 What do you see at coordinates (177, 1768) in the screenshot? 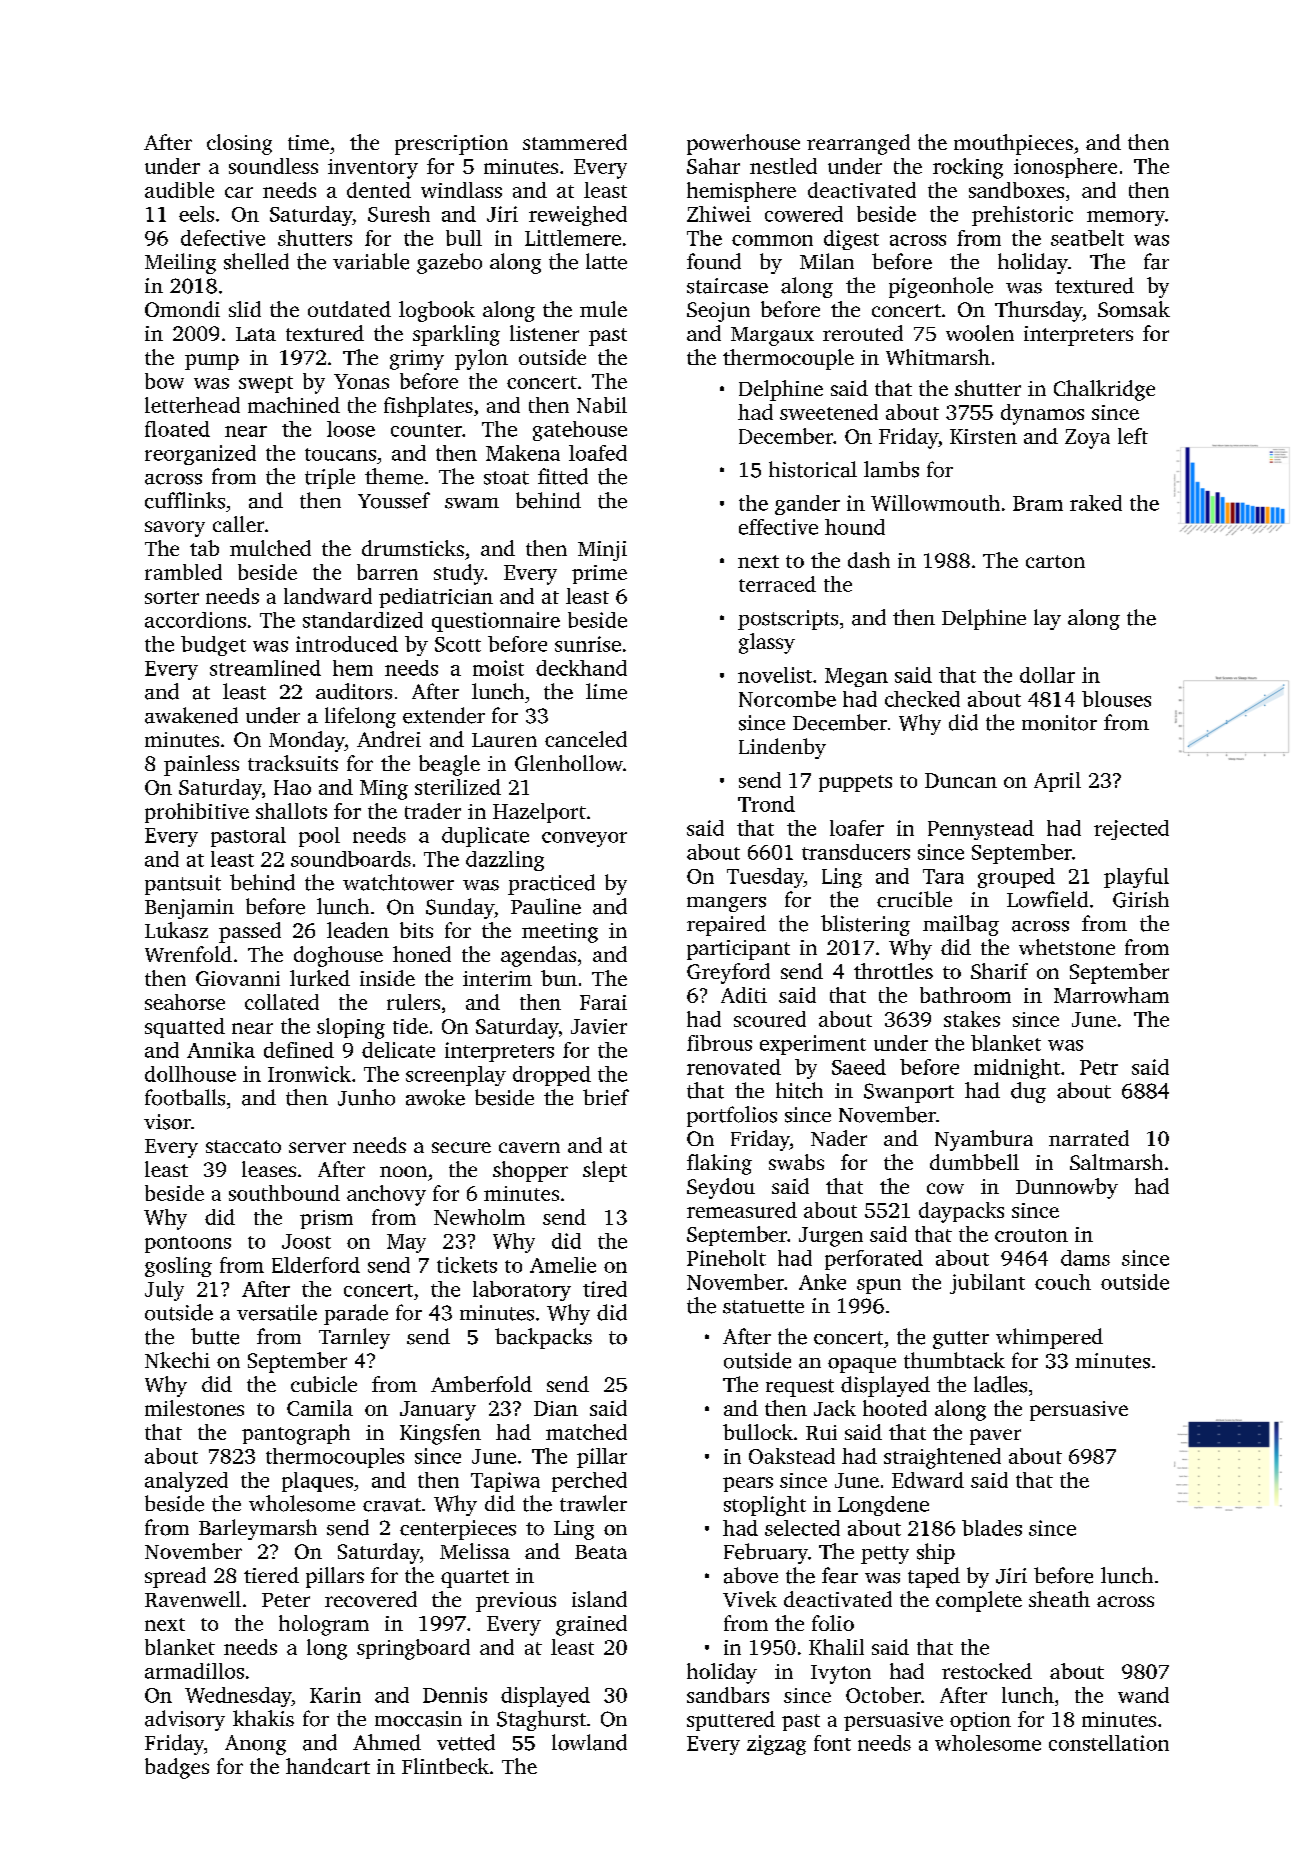
I see `badges` at bounding box center [177, 1768].
